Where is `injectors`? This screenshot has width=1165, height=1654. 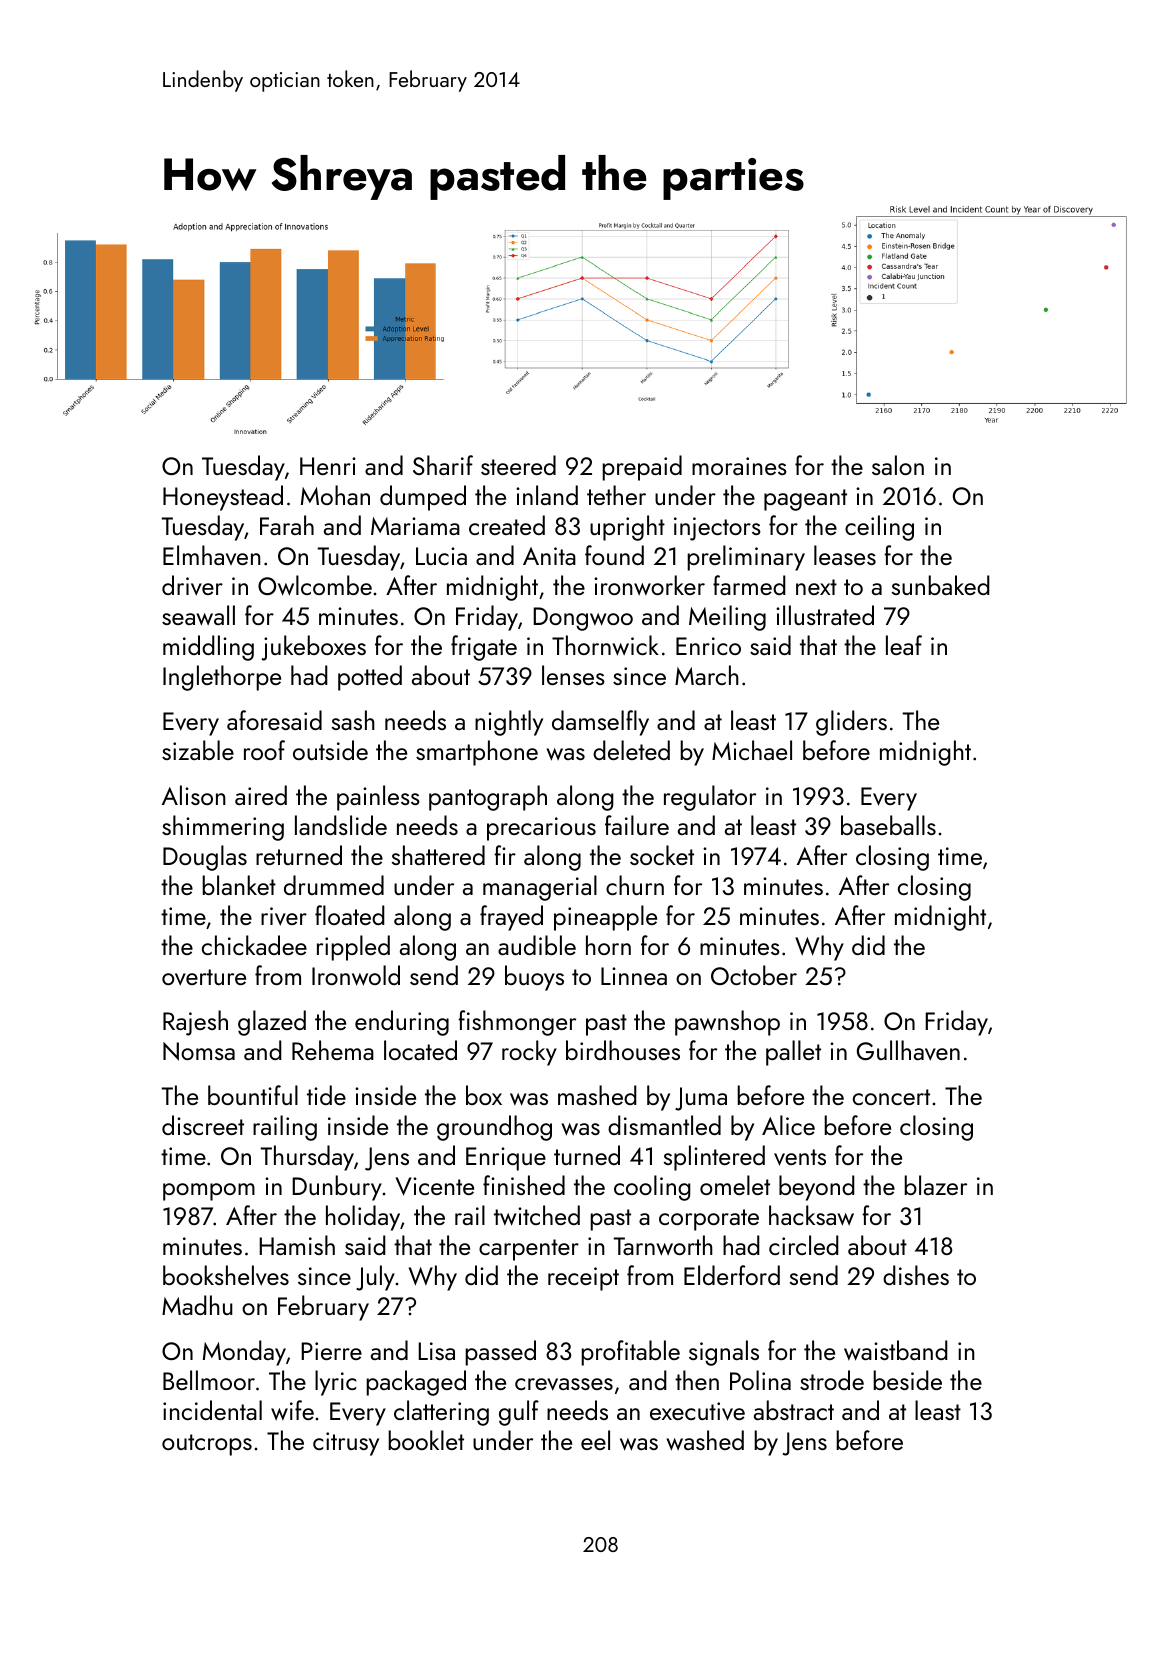
injectors is located at coordinates (717, 529).
